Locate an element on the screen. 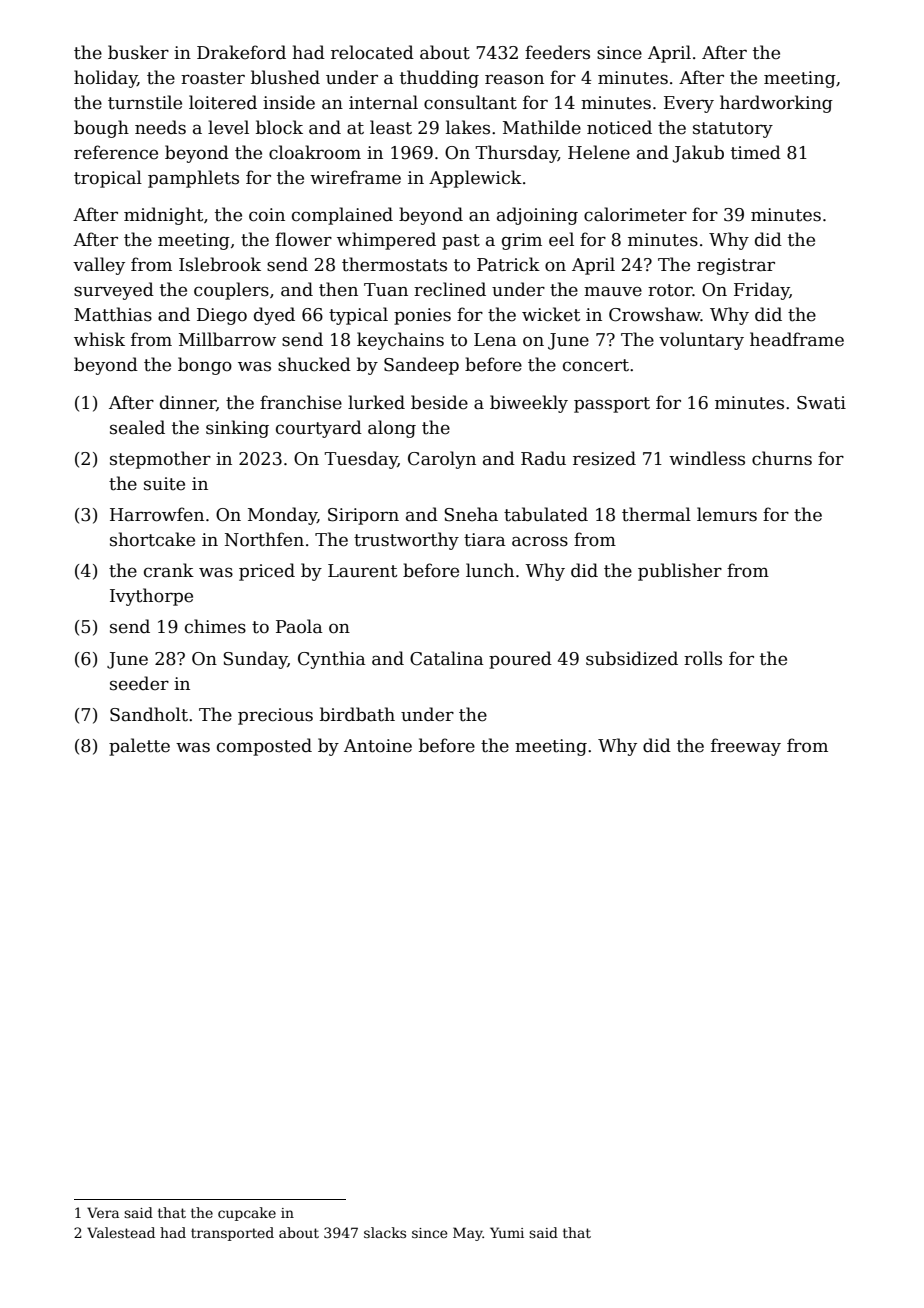  churns is located at coordinates (782, 458).
